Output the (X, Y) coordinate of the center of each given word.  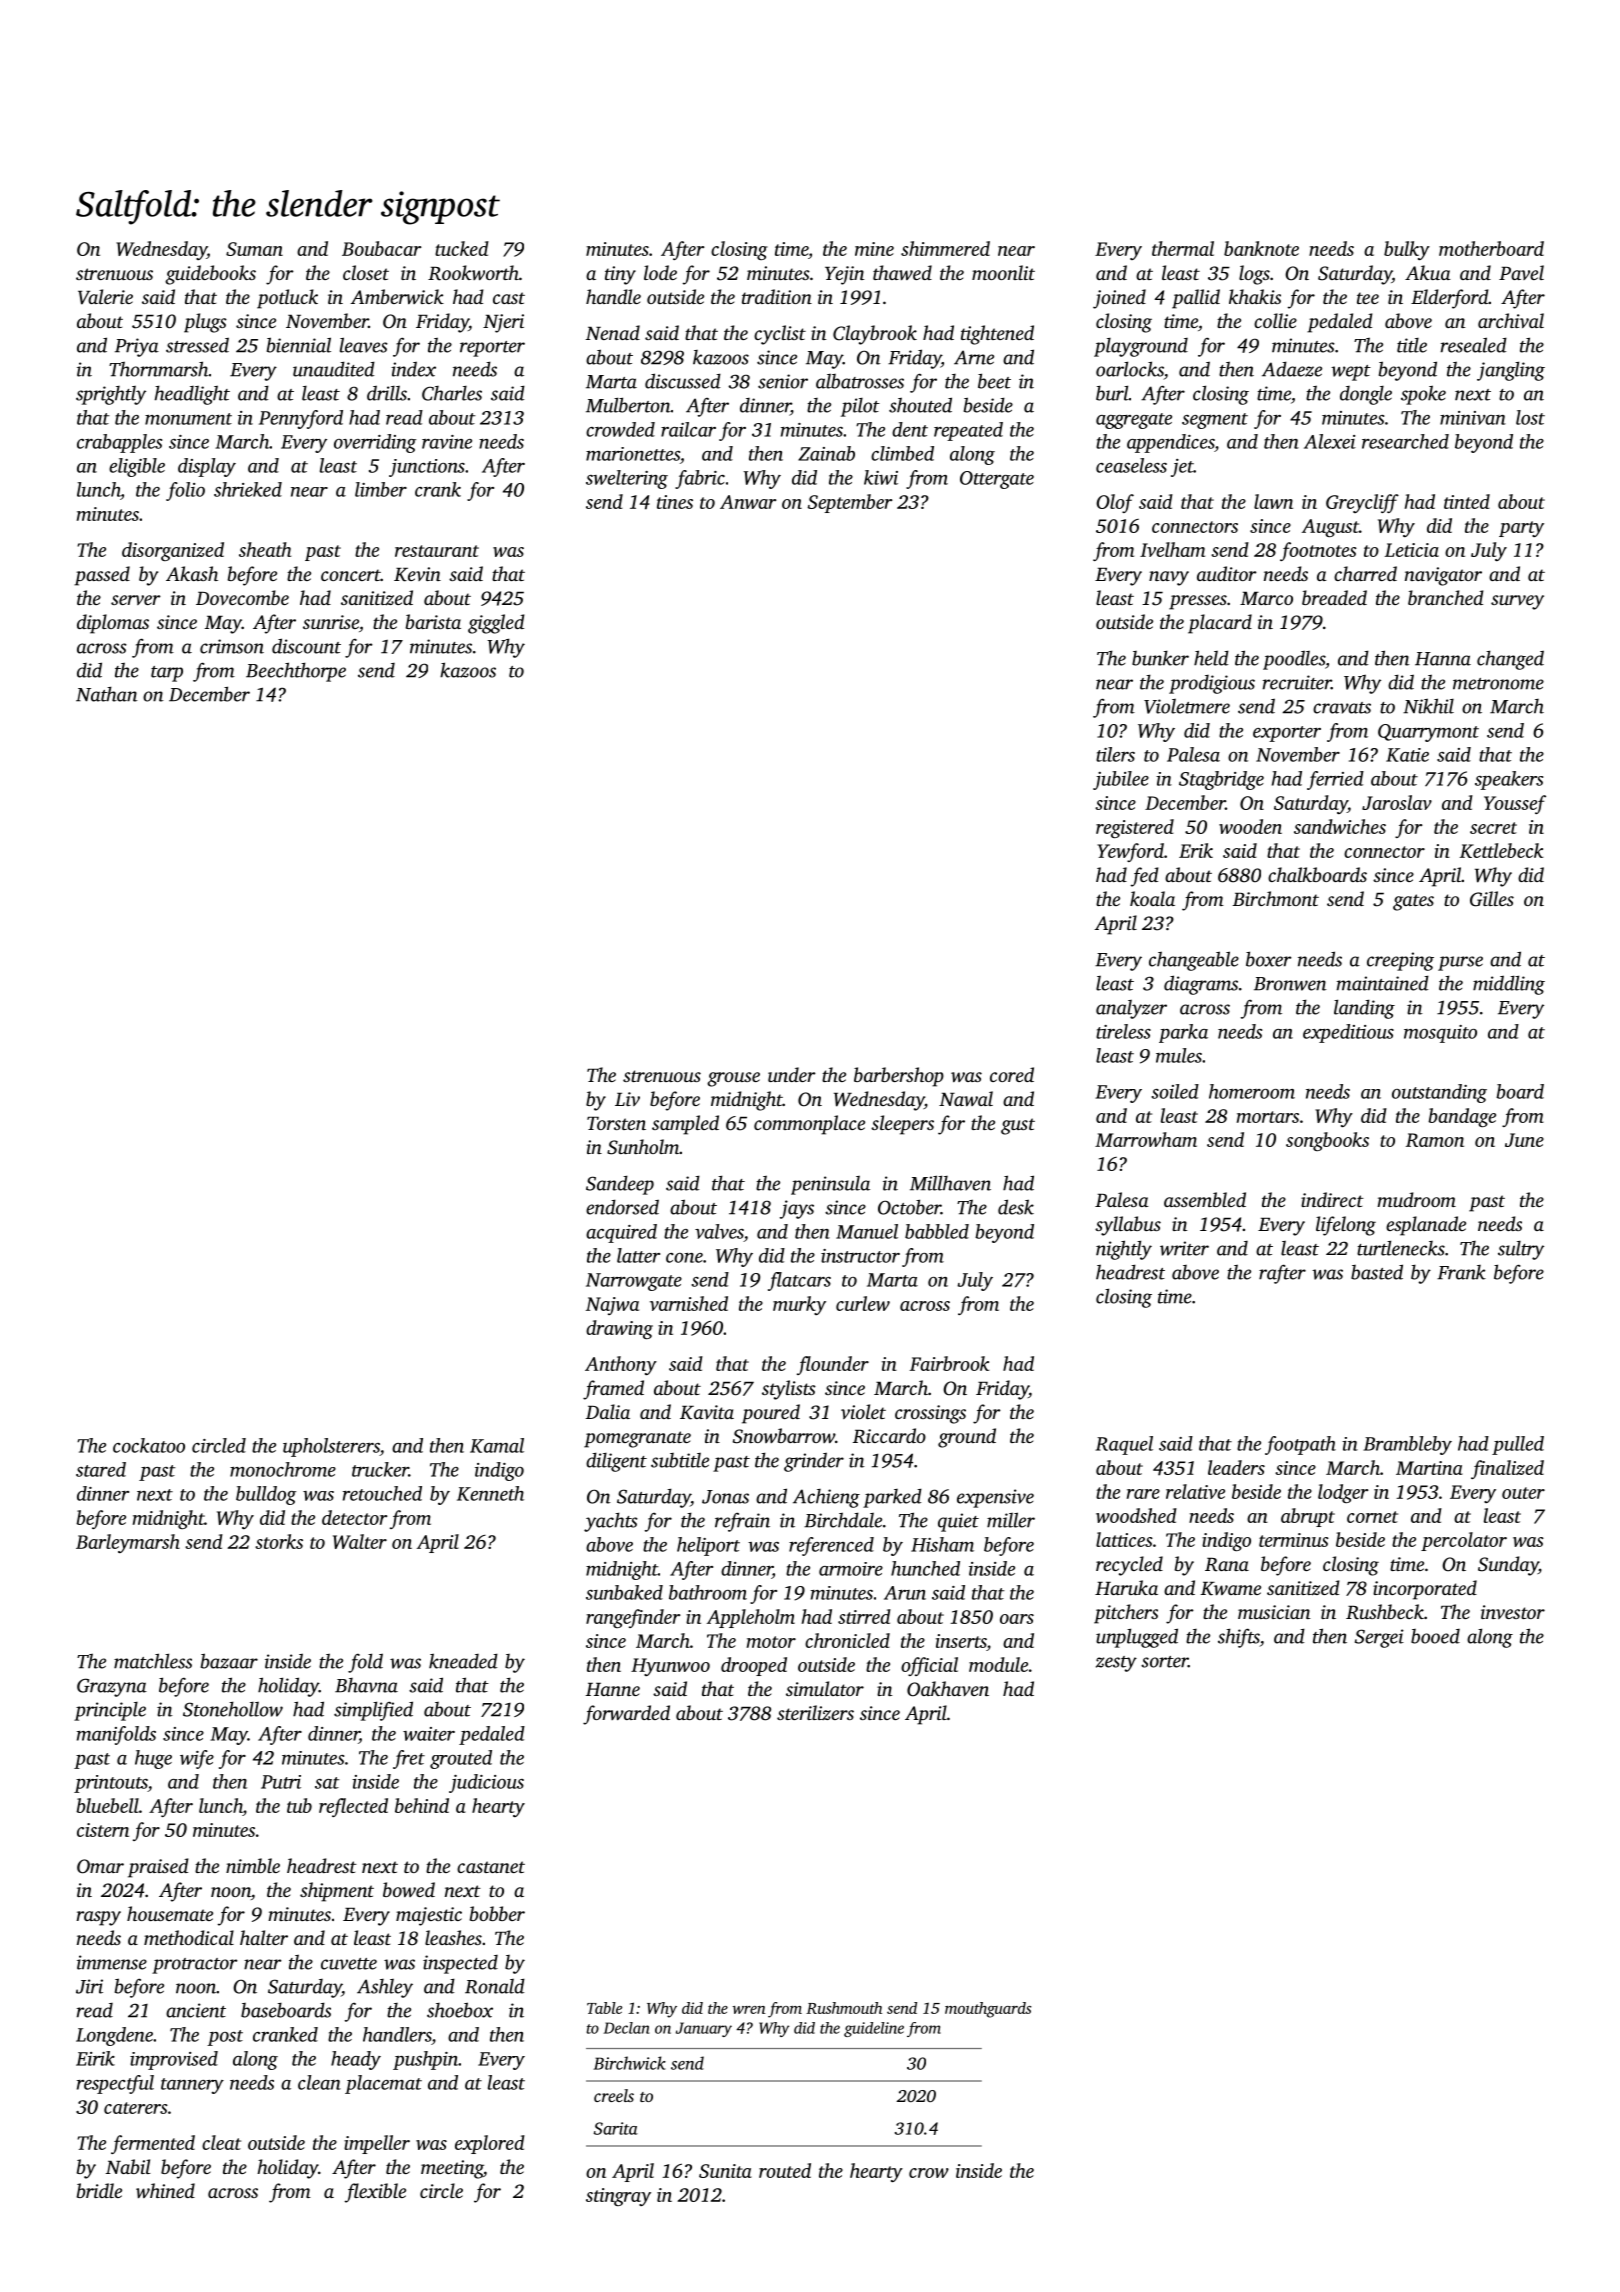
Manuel (867, 1231)
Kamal (497, 1445)
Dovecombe (242, 597)
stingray (618, 2197)
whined (165, 2190)
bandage (1462, 1117)
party (1521, 529)
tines (675, 502)
